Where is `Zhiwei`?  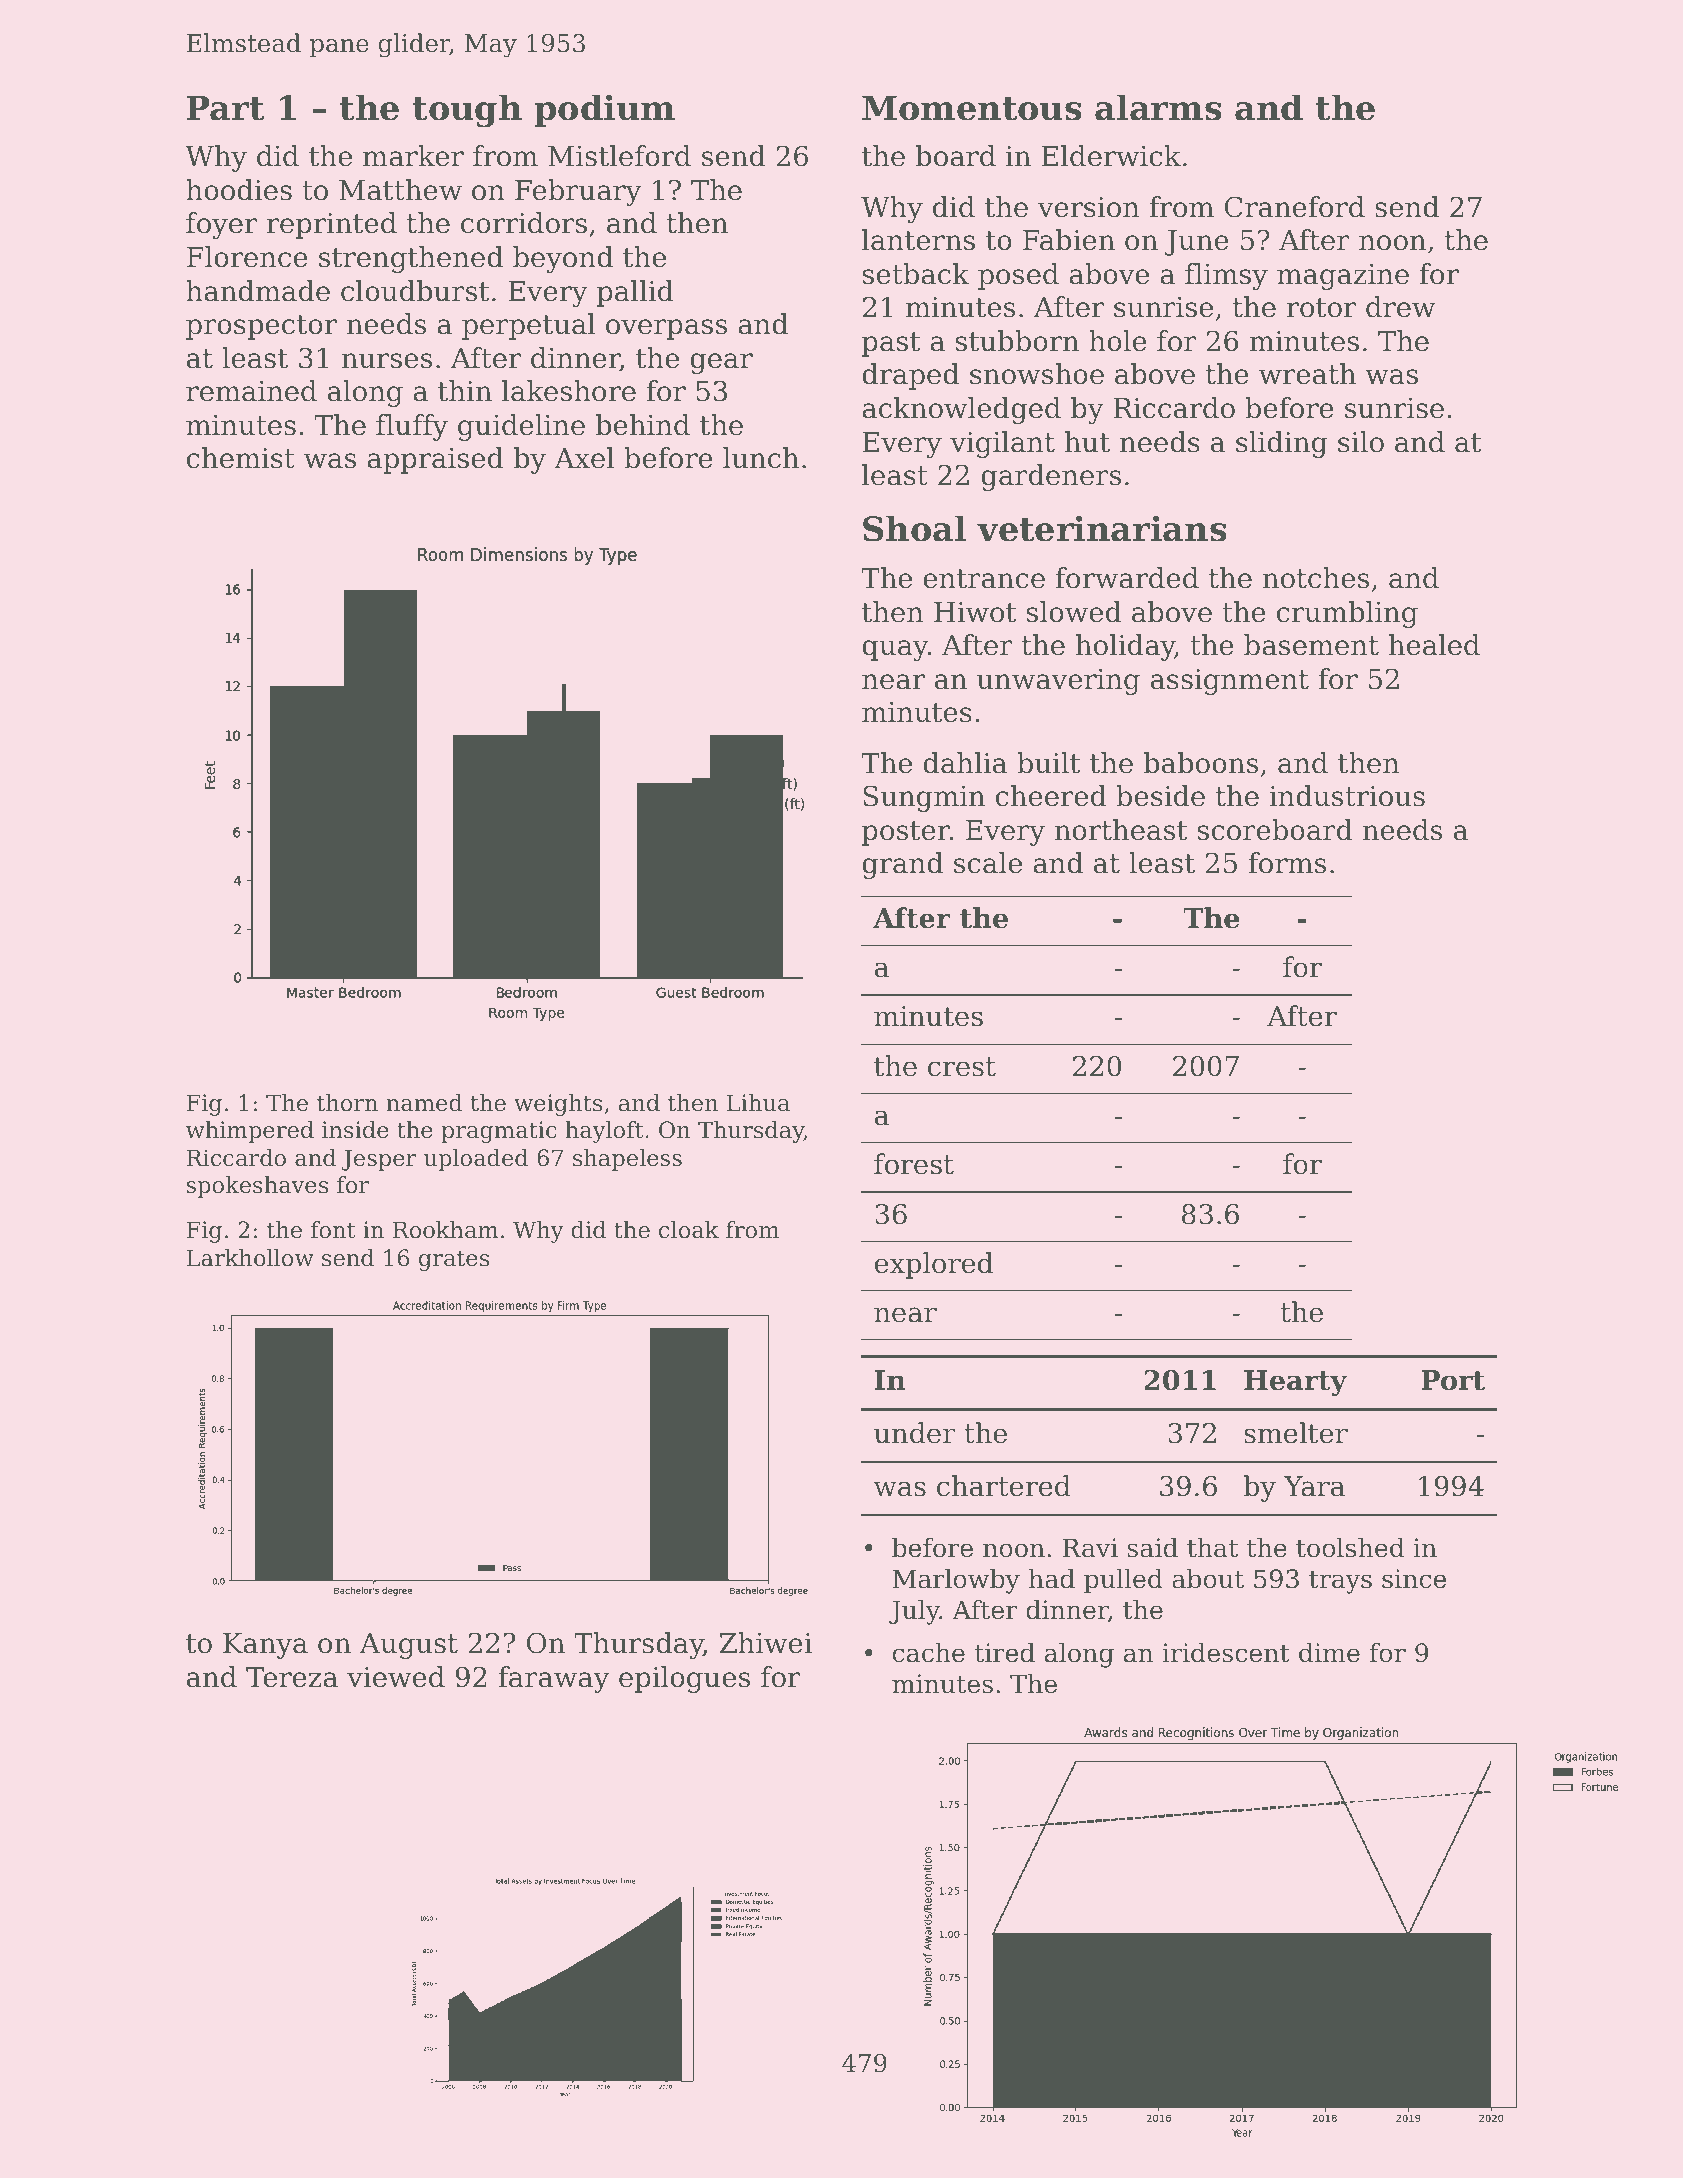 Zhiwei is located at coordinates (765, 1643).
